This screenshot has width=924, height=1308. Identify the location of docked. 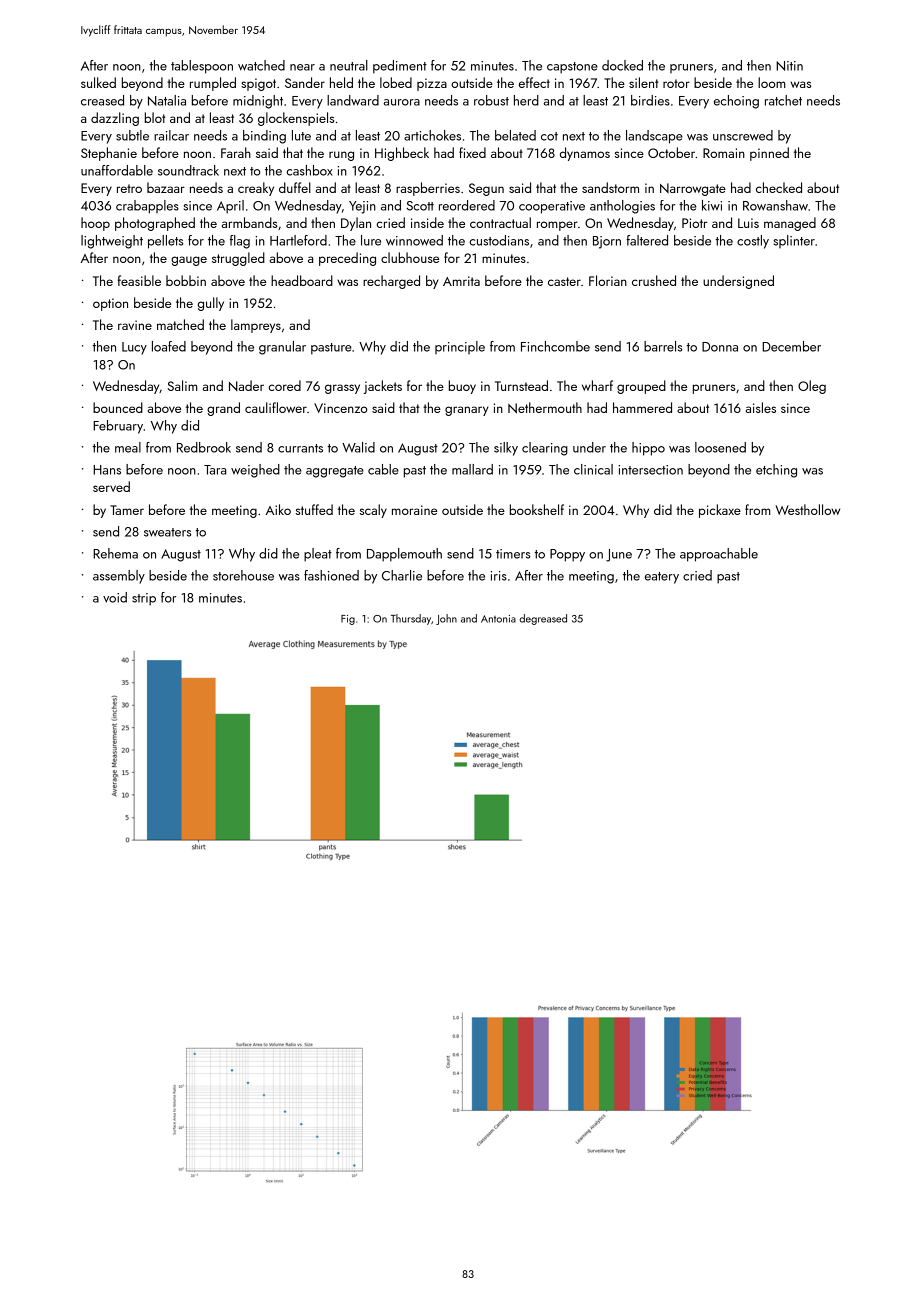
(622, 65).
